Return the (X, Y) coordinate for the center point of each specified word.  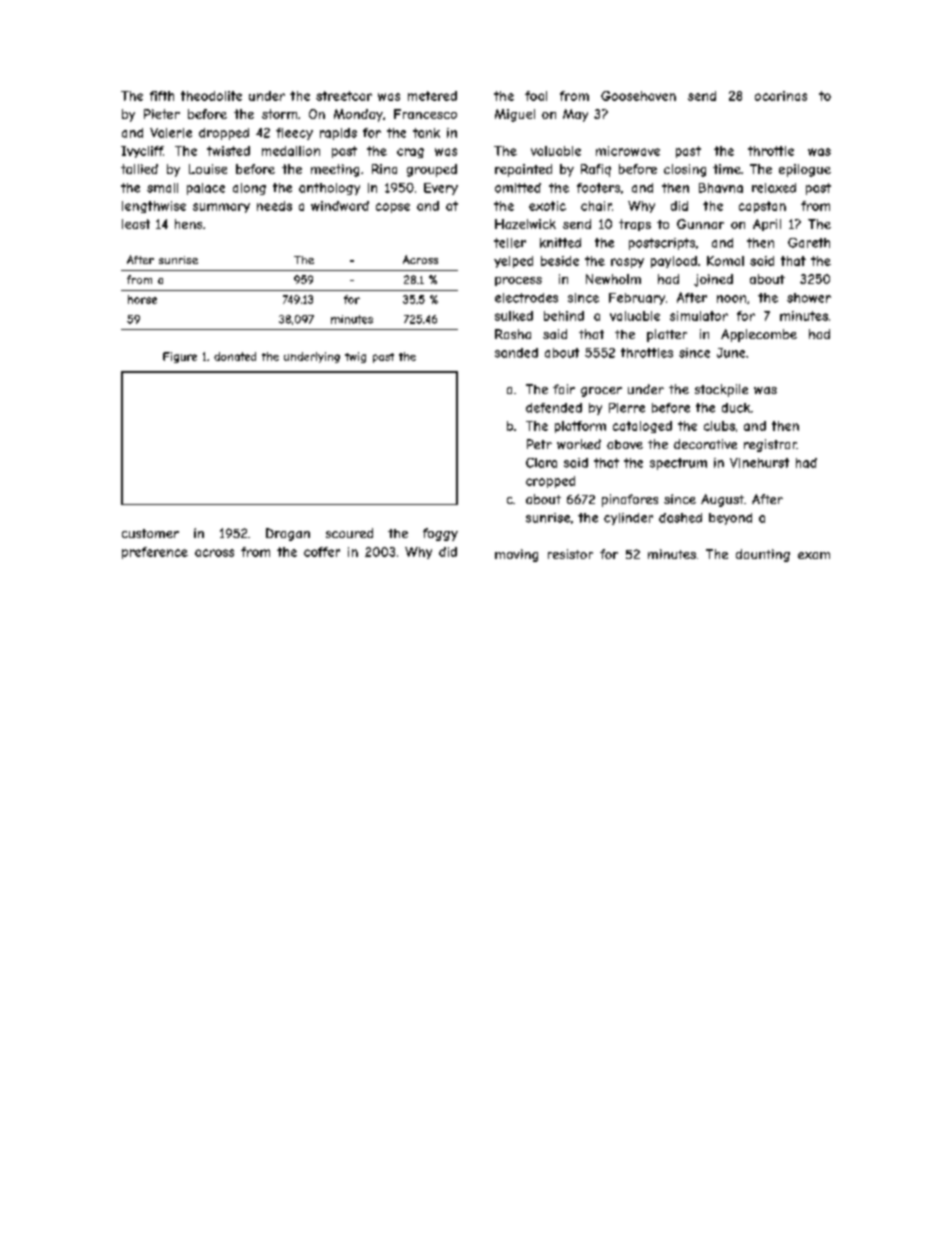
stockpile (721, 390)
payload (674, 262)
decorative (705, 444)
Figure (180, 357)
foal (536, 96)
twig (355, 357)
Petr (539, 444)
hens (188, 224)
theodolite (211, 96)
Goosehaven (638, 96)
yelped (513, 262)
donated (235, 356)
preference (155, 553)
